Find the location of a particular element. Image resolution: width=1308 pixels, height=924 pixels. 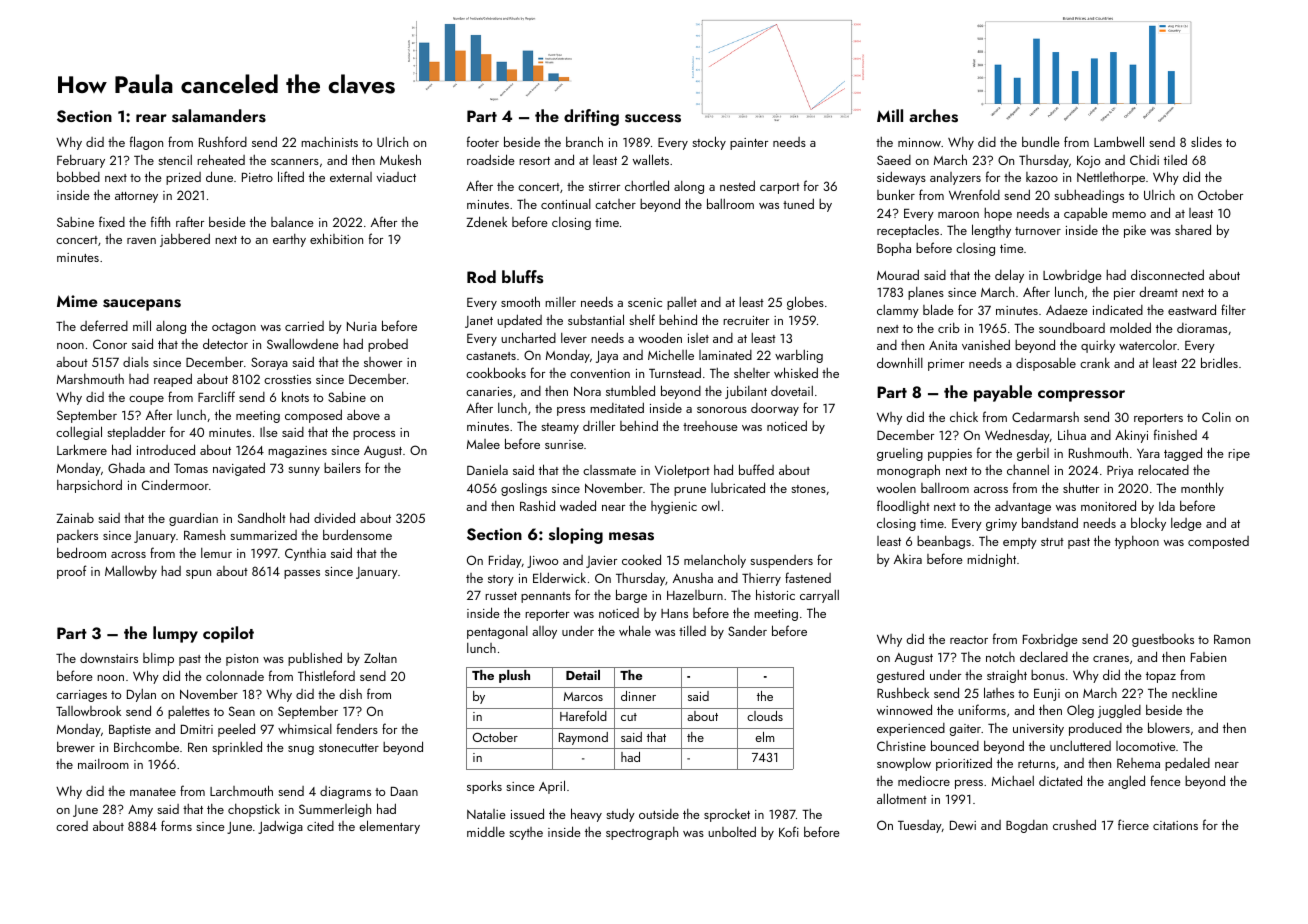

success is located at coordinates (653, 118).
